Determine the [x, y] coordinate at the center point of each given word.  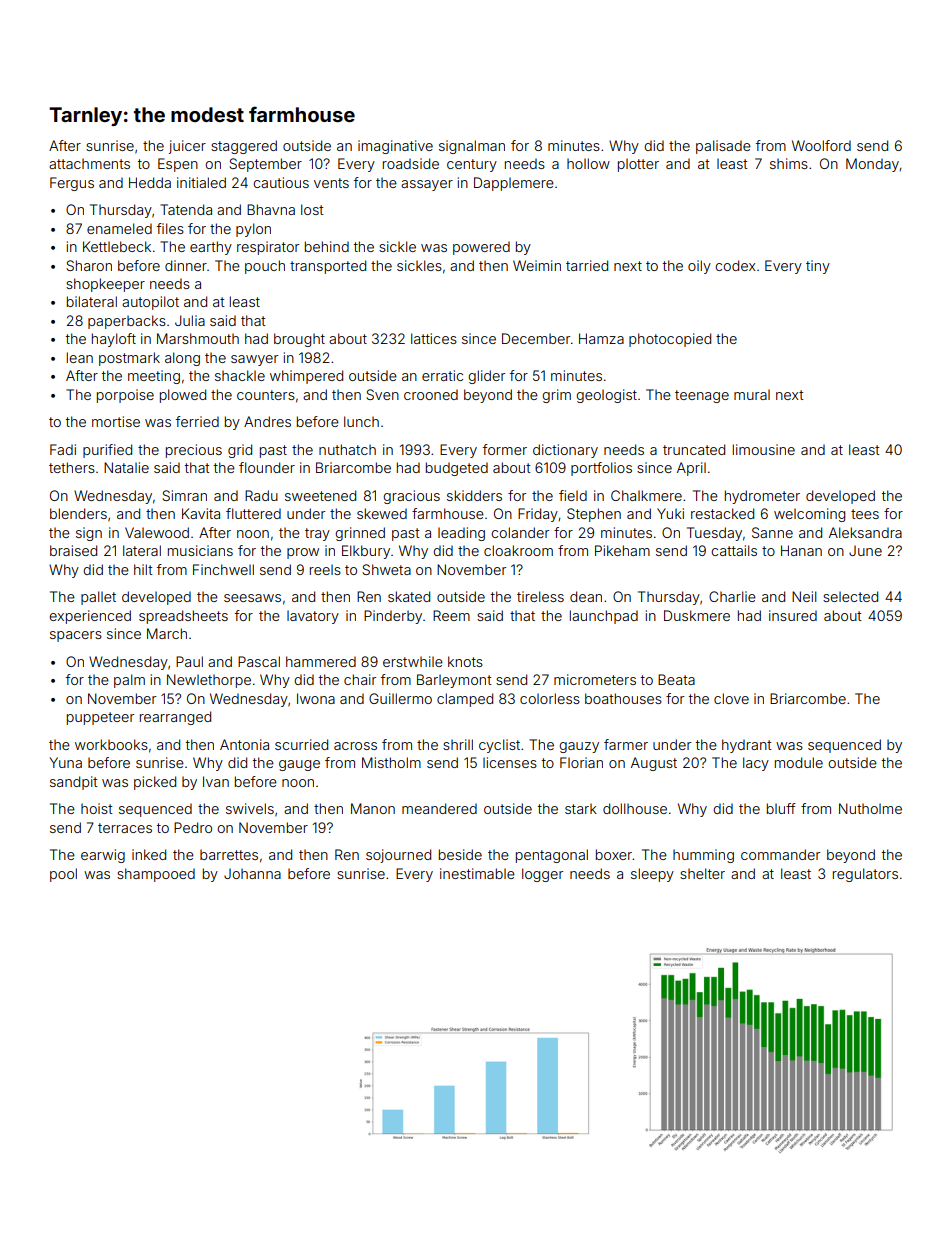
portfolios [601, 469]
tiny [818, 267]
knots [465, 661]
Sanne [772, 532]
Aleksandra [865, 532]
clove [731, 698]
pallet [98, 598]
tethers [72, 467]
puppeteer [100, 718]
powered [481, 248]
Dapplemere [514, 184]
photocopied [670, 340]
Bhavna [271, 209]
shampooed [156, 875]
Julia [190, 320]
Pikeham [622, 550]
